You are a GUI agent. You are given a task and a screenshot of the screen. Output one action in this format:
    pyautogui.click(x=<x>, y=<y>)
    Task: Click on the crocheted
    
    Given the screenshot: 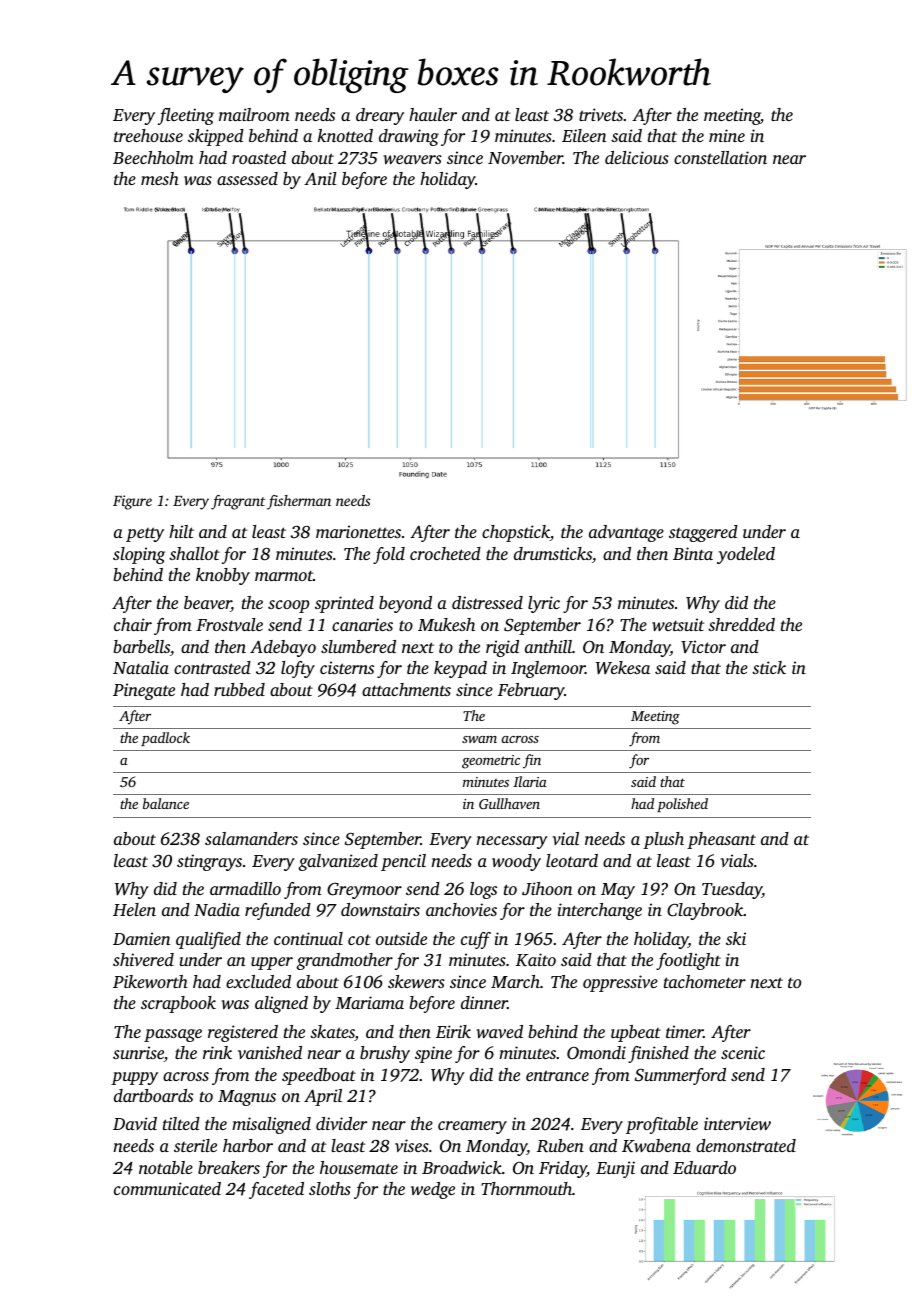 What is the action you would take?
    pyautogui.click(x=445, y=553)
